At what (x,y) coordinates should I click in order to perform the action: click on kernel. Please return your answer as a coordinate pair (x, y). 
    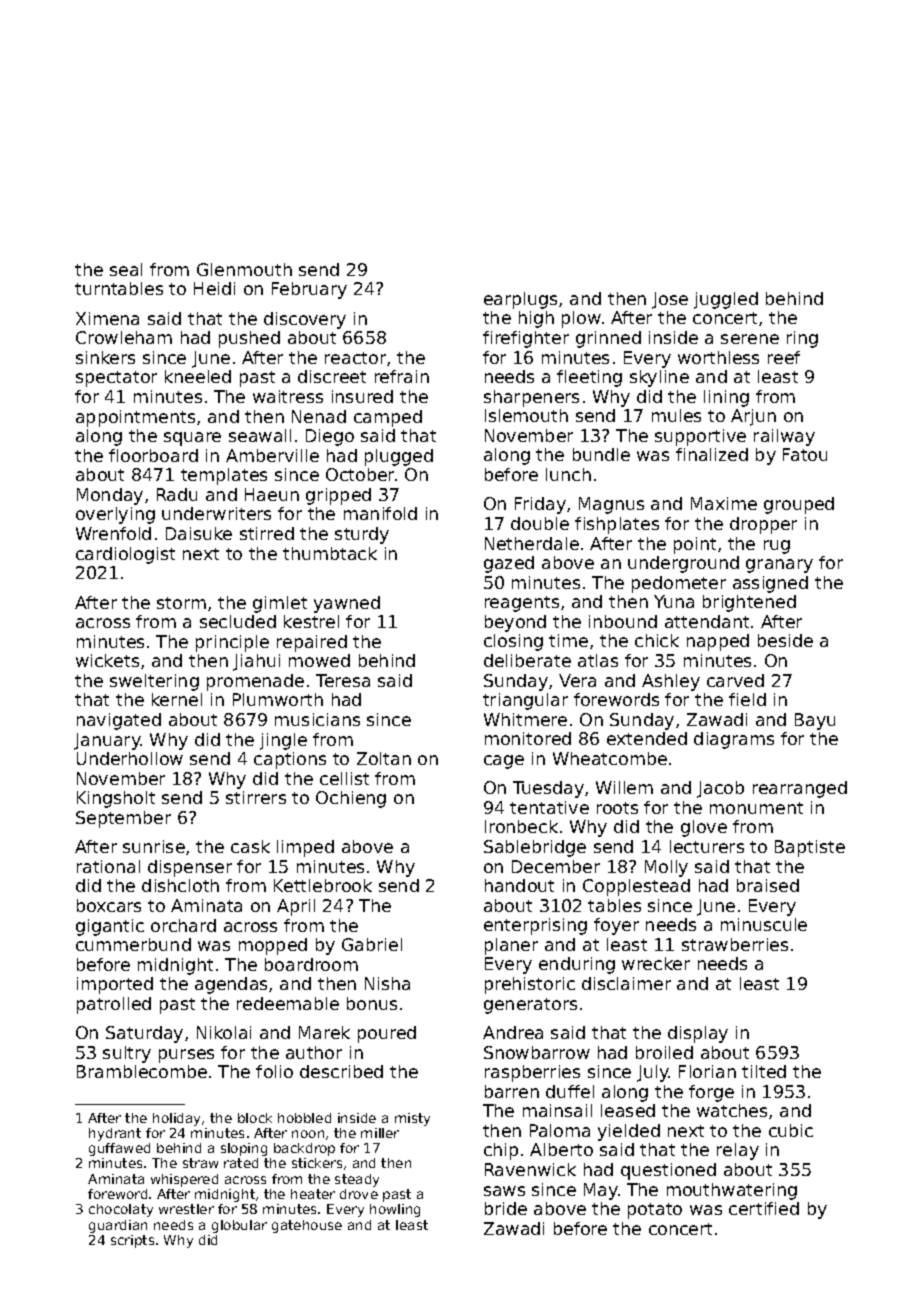
    Looking at the image, I should click on (177, 699).
